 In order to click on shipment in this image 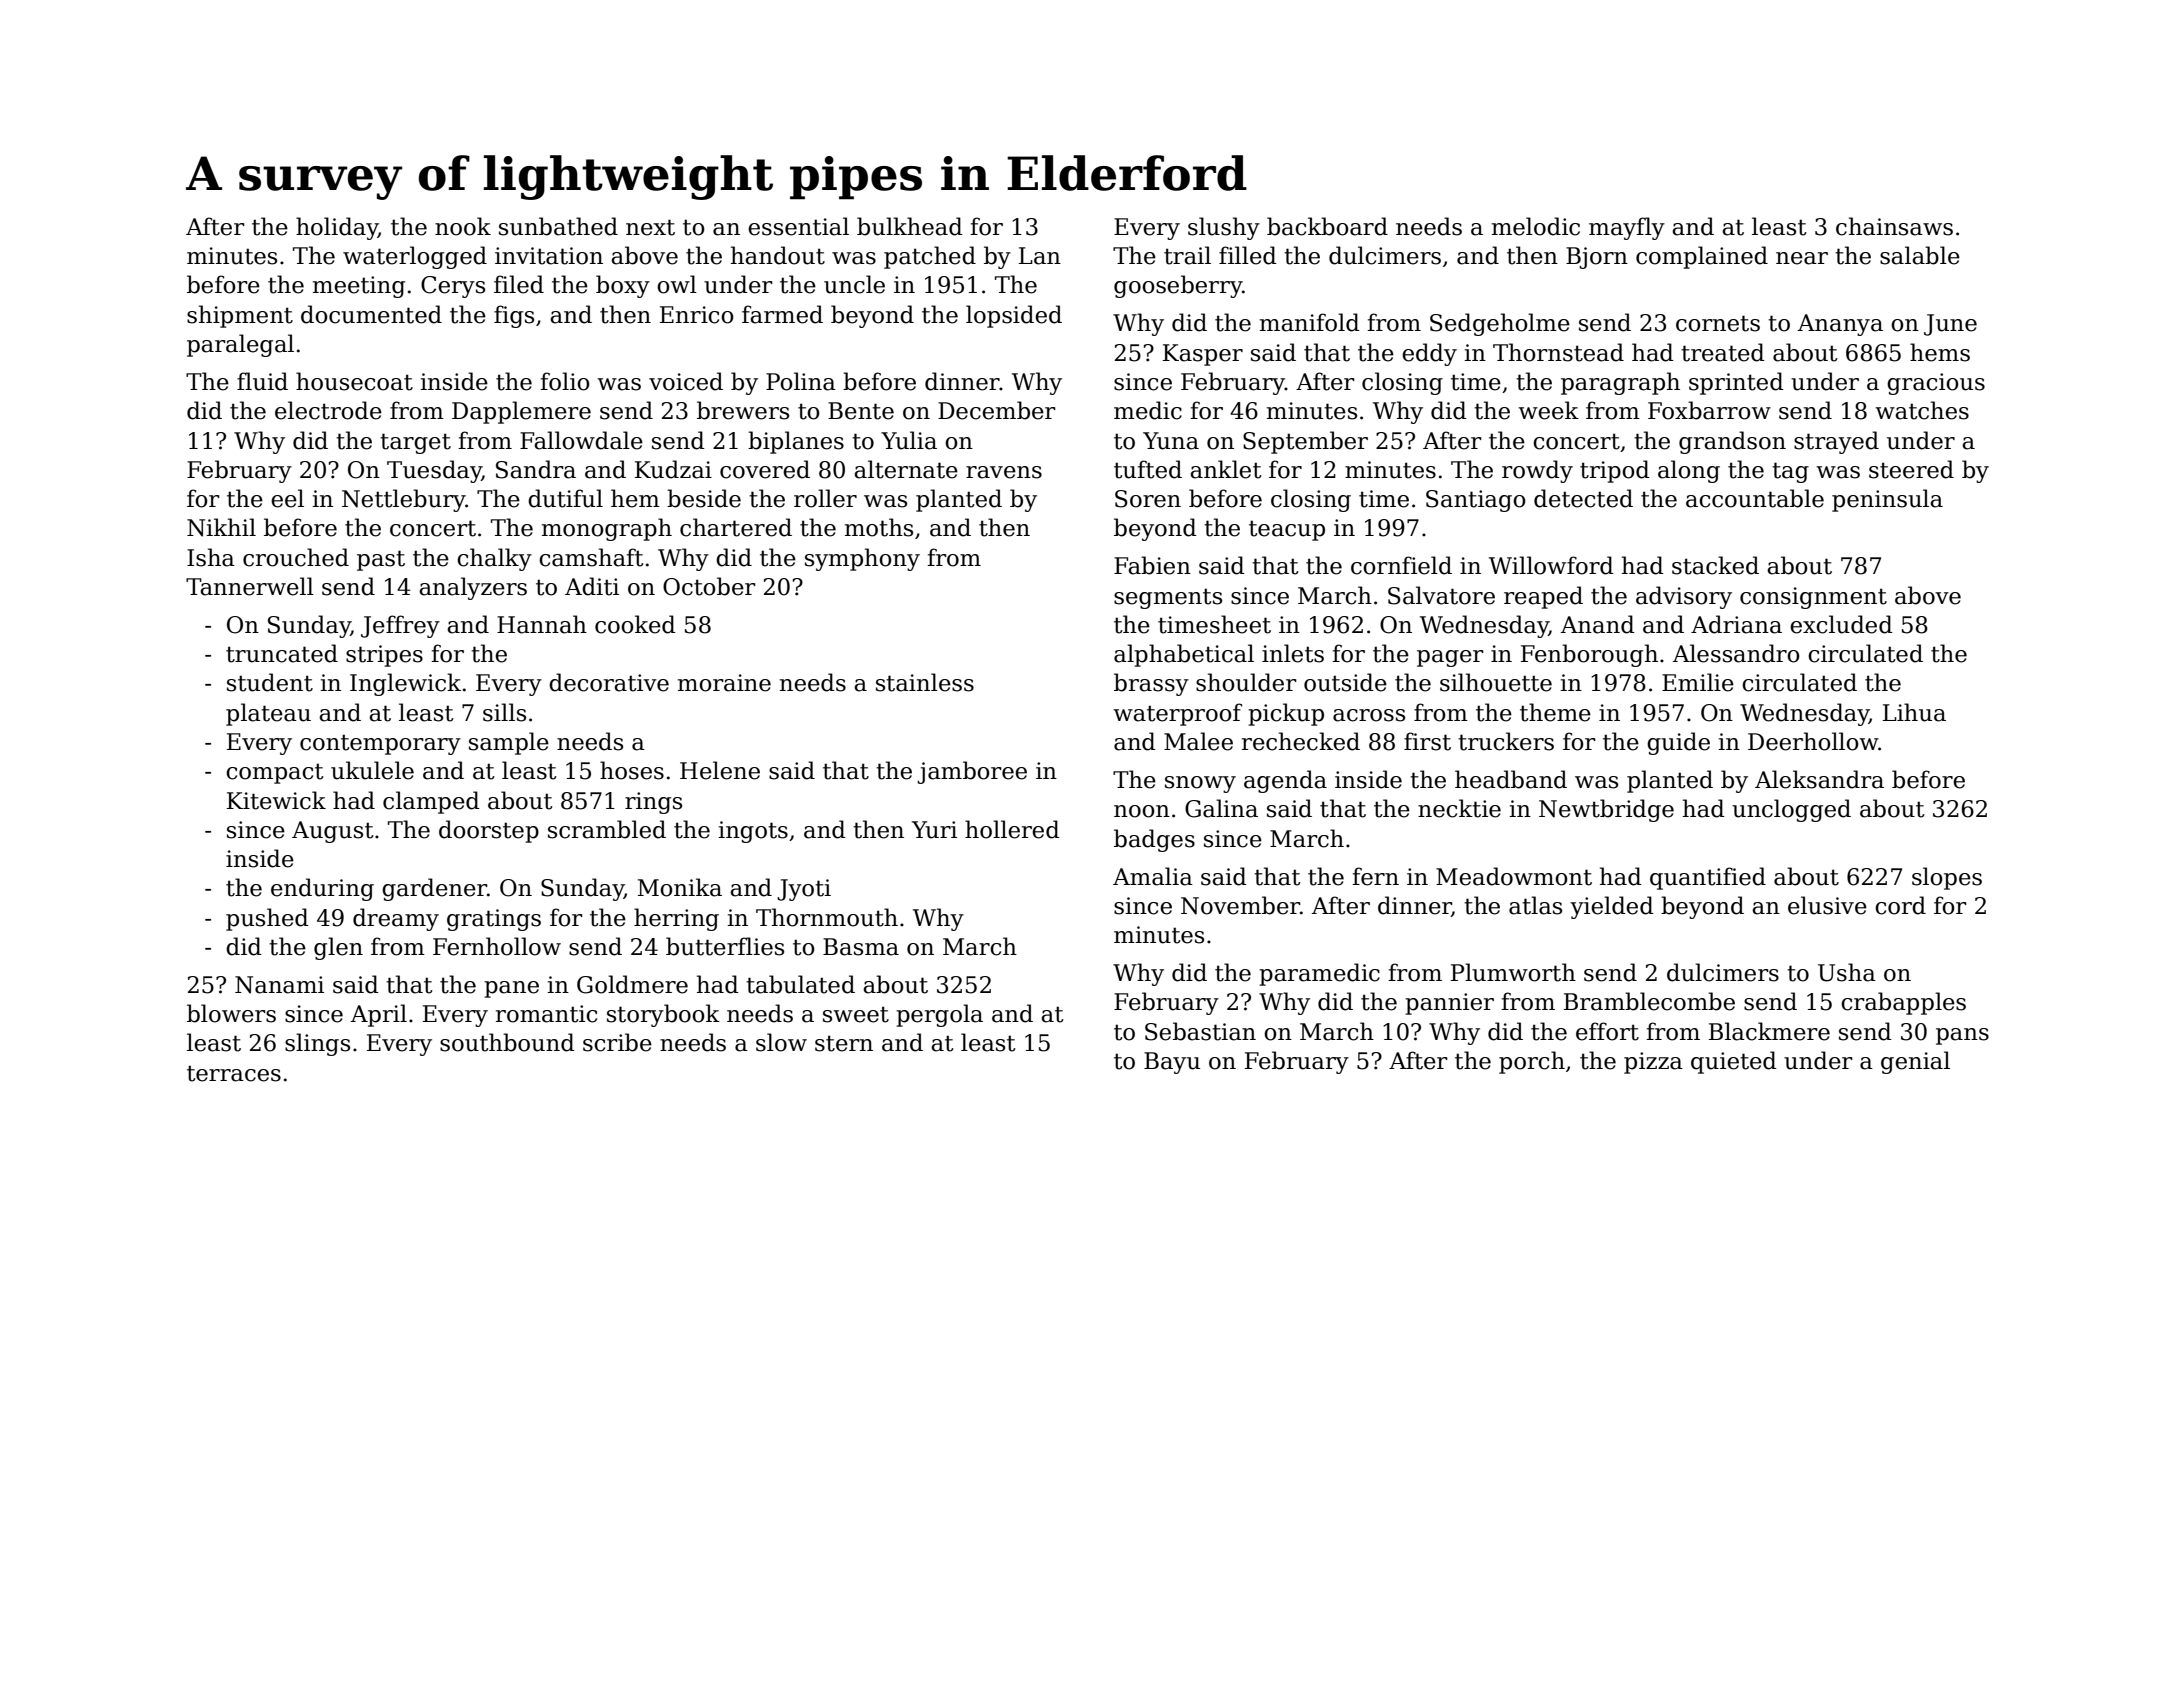, I will do `click(240, 316)`.
